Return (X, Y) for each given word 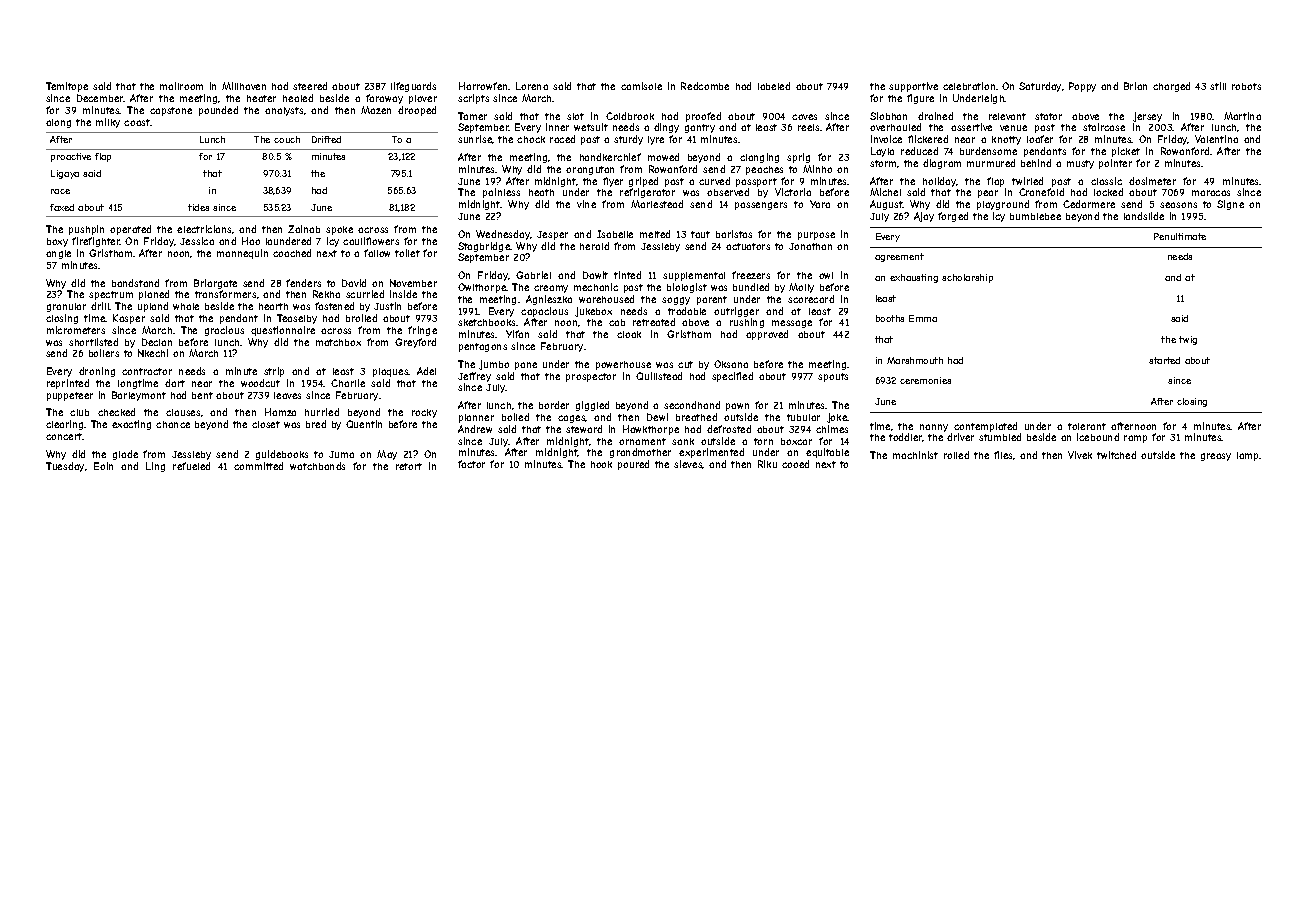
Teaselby (297, 319)
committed (258, 466)
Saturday (1040, 87)
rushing (747, 323)
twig (1188, 340)
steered (310, 86)
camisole (641, 86)
